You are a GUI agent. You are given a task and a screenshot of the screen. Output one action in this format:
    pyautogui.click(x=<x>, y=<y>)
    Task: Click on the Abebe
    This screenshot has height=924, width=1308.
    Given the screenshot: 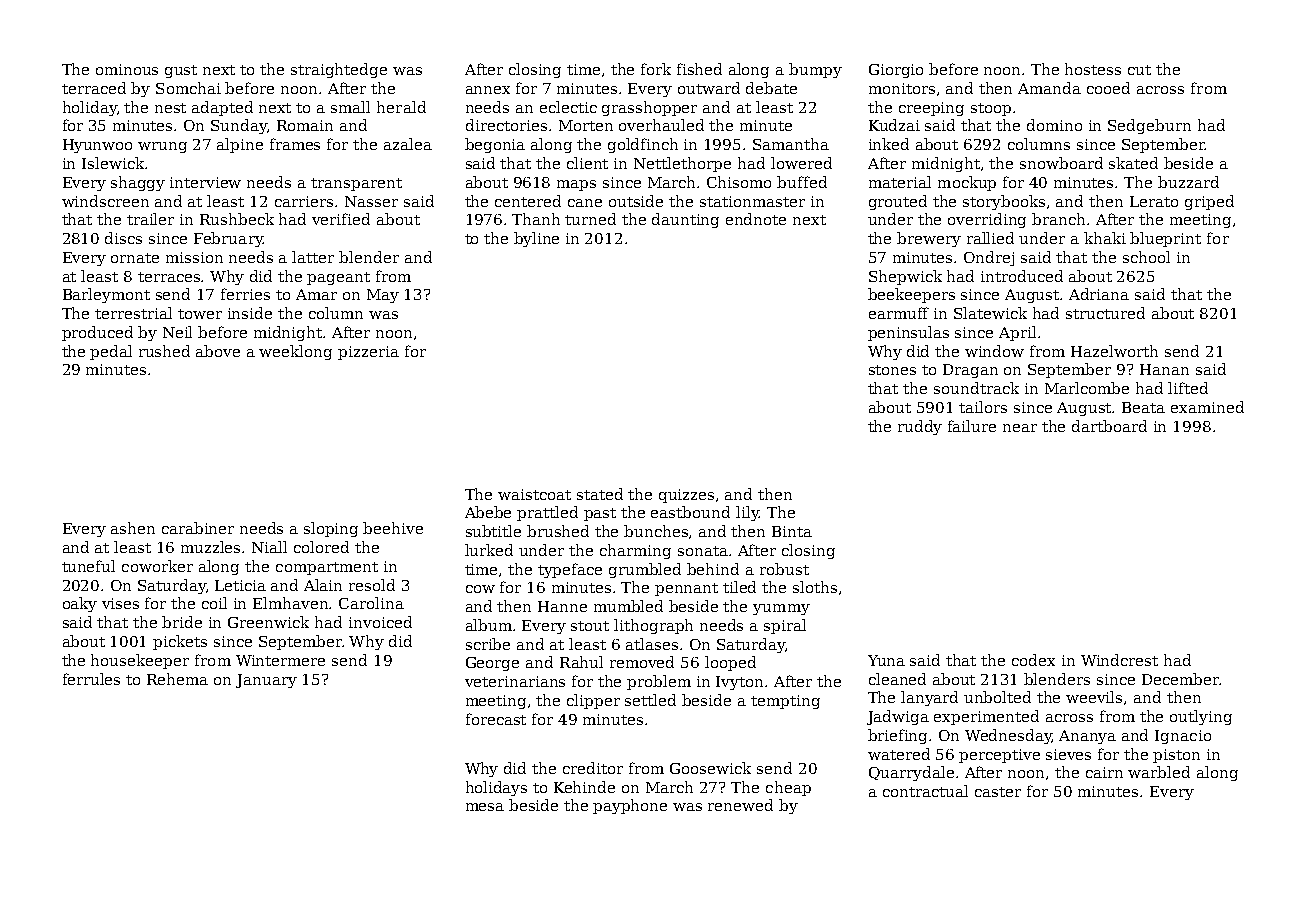 What is the action you would take?
    pyautogui.click(x=488, y=512)
